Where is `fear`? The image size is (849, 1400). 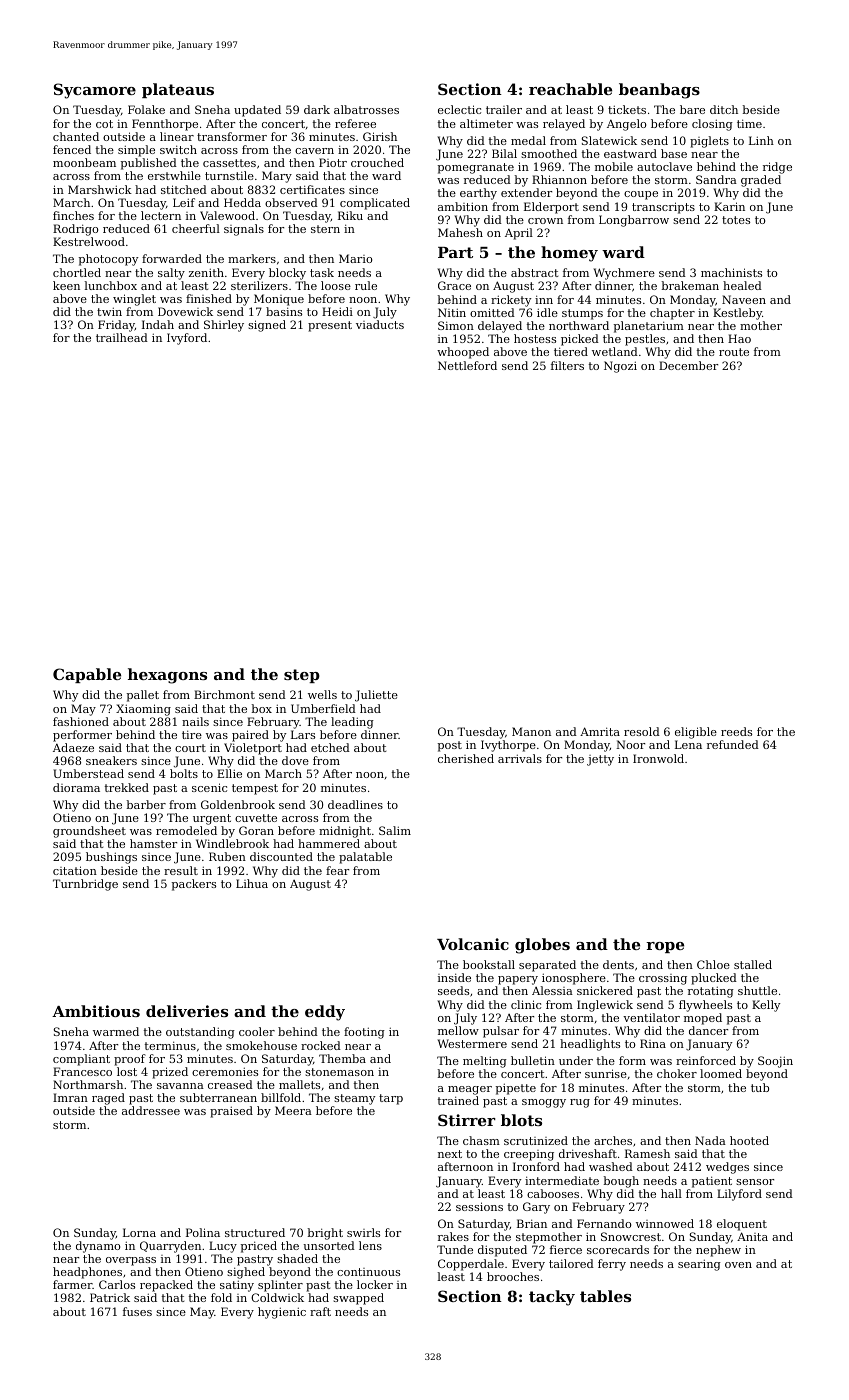
fear is located at coordinates (337, 870).
